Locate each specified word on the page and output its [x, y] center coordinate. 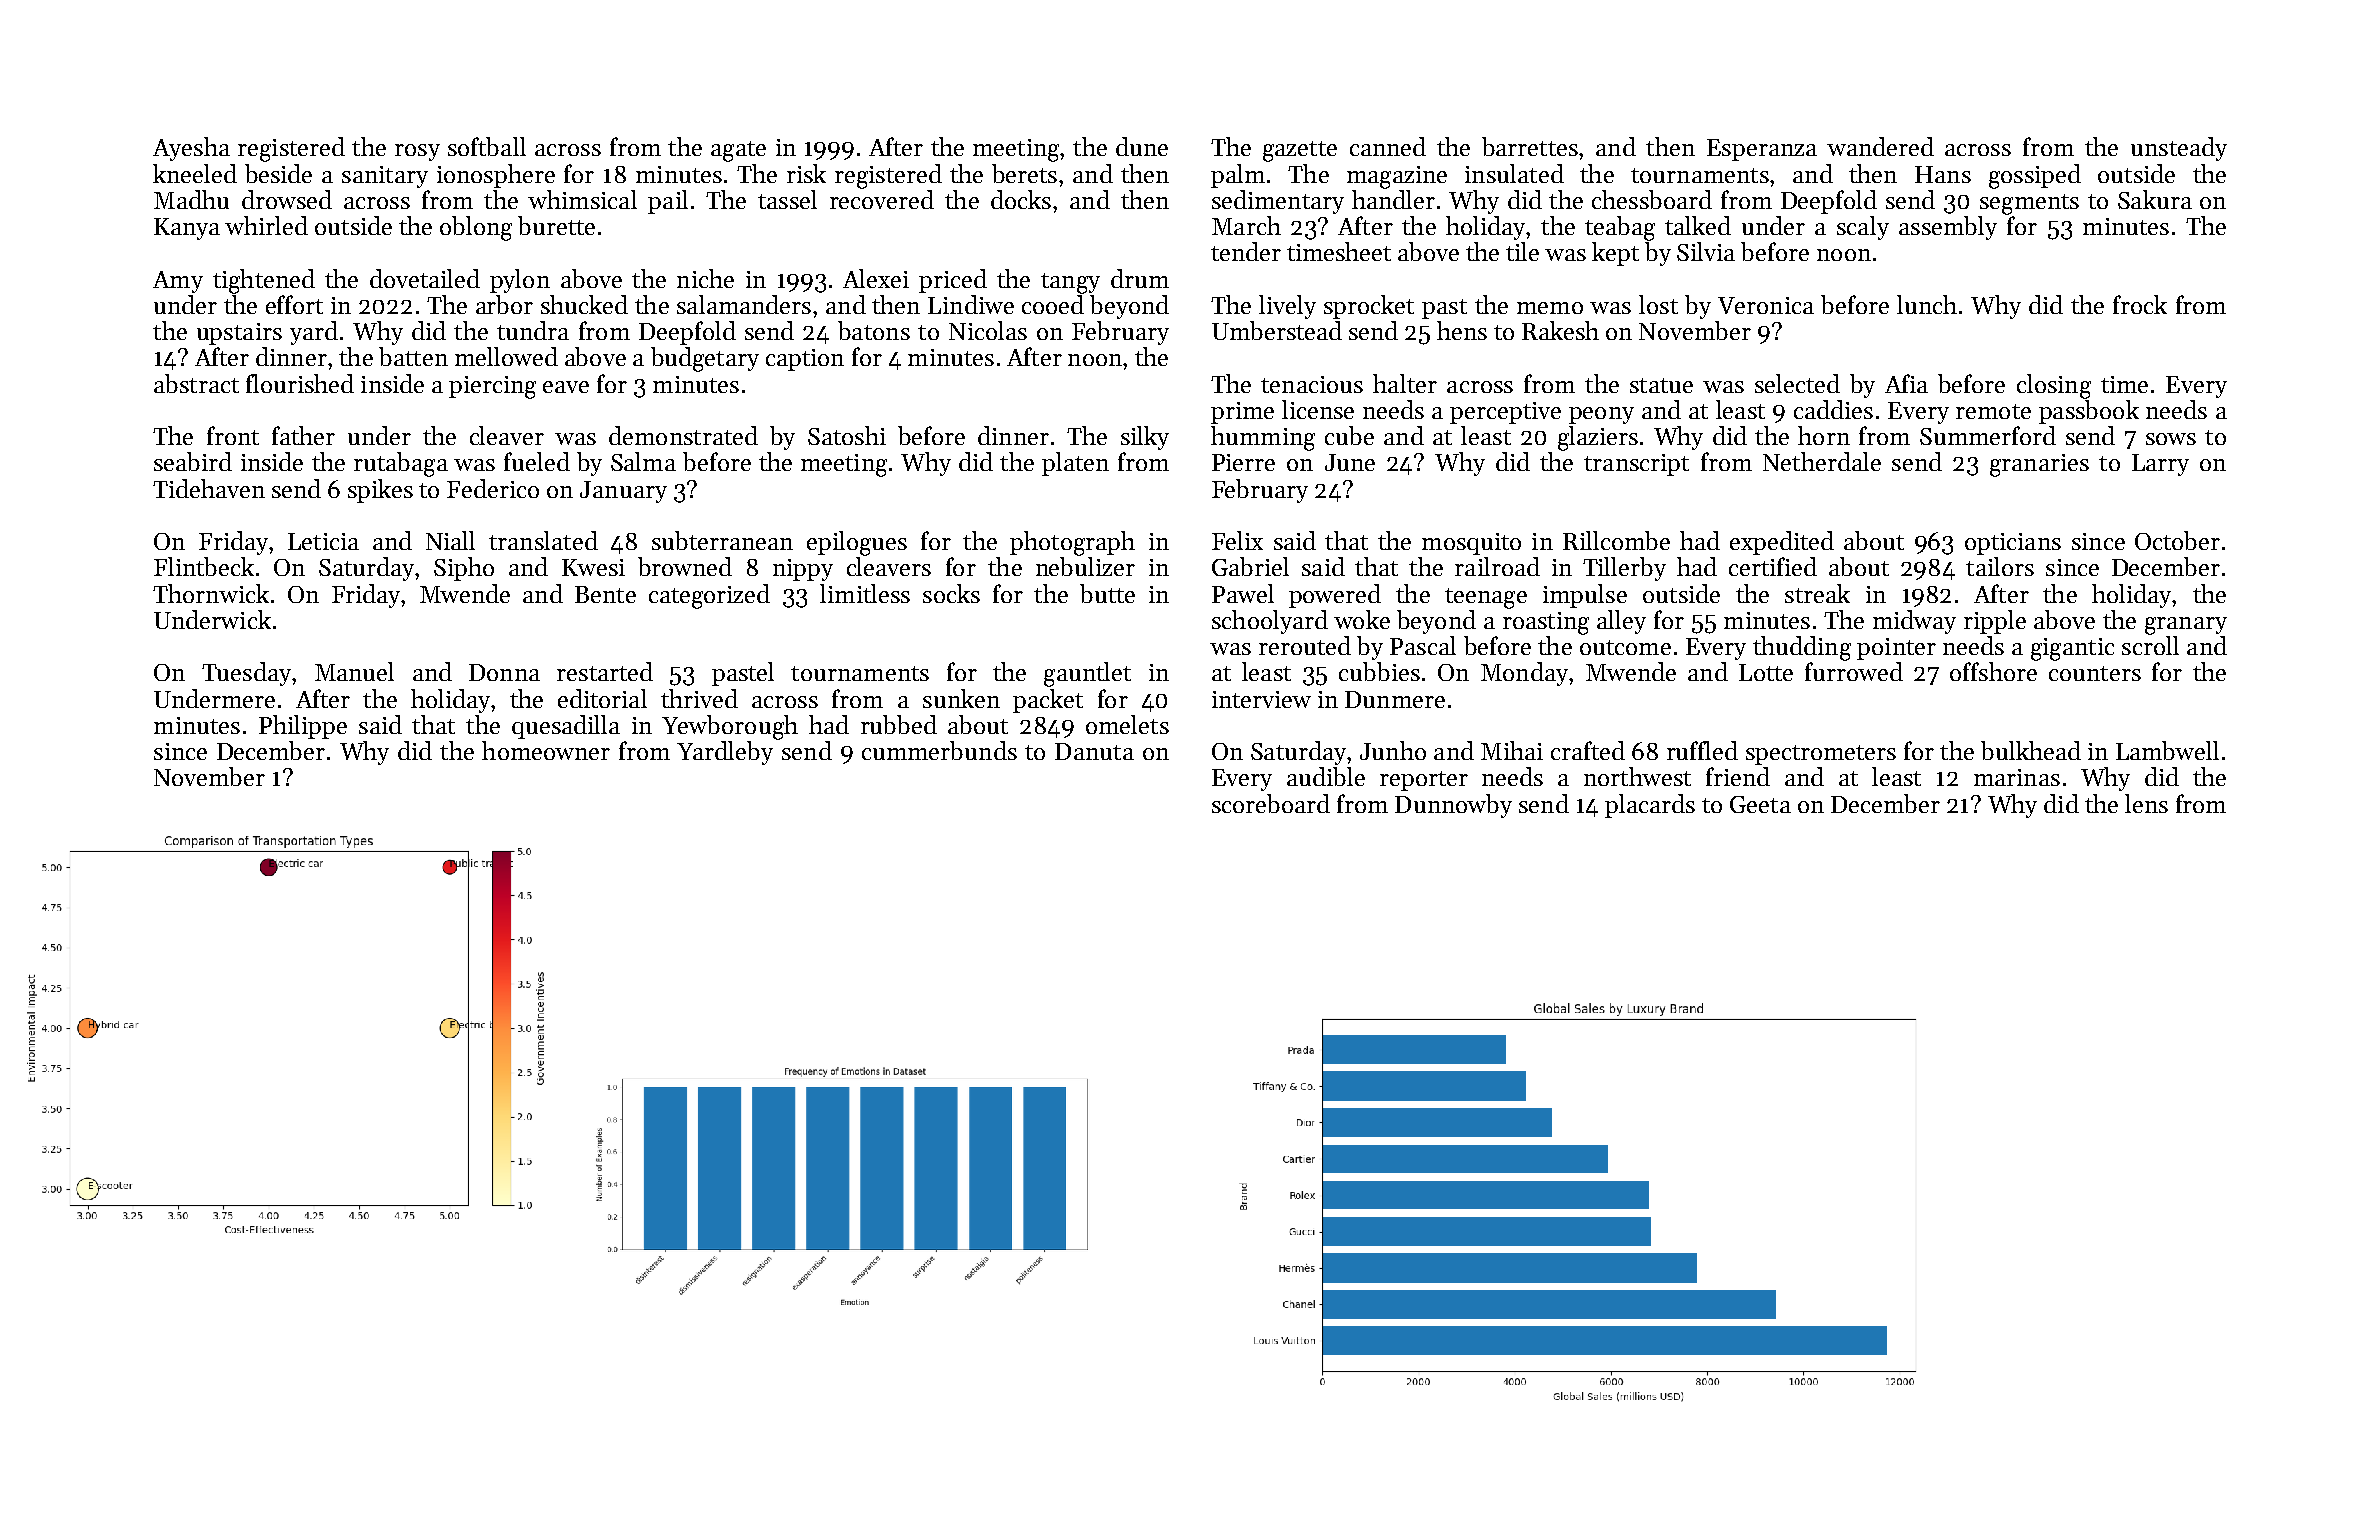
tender [1246, 251]
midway [1914, 622]
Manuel [354, 671]
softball [487, 146]
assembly [1948, 228]
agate [738, 151]
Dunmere [1395, 699]
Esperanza [1762, 150]
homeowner [546, 750]
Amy [178, 282]
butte [1107, 593]
